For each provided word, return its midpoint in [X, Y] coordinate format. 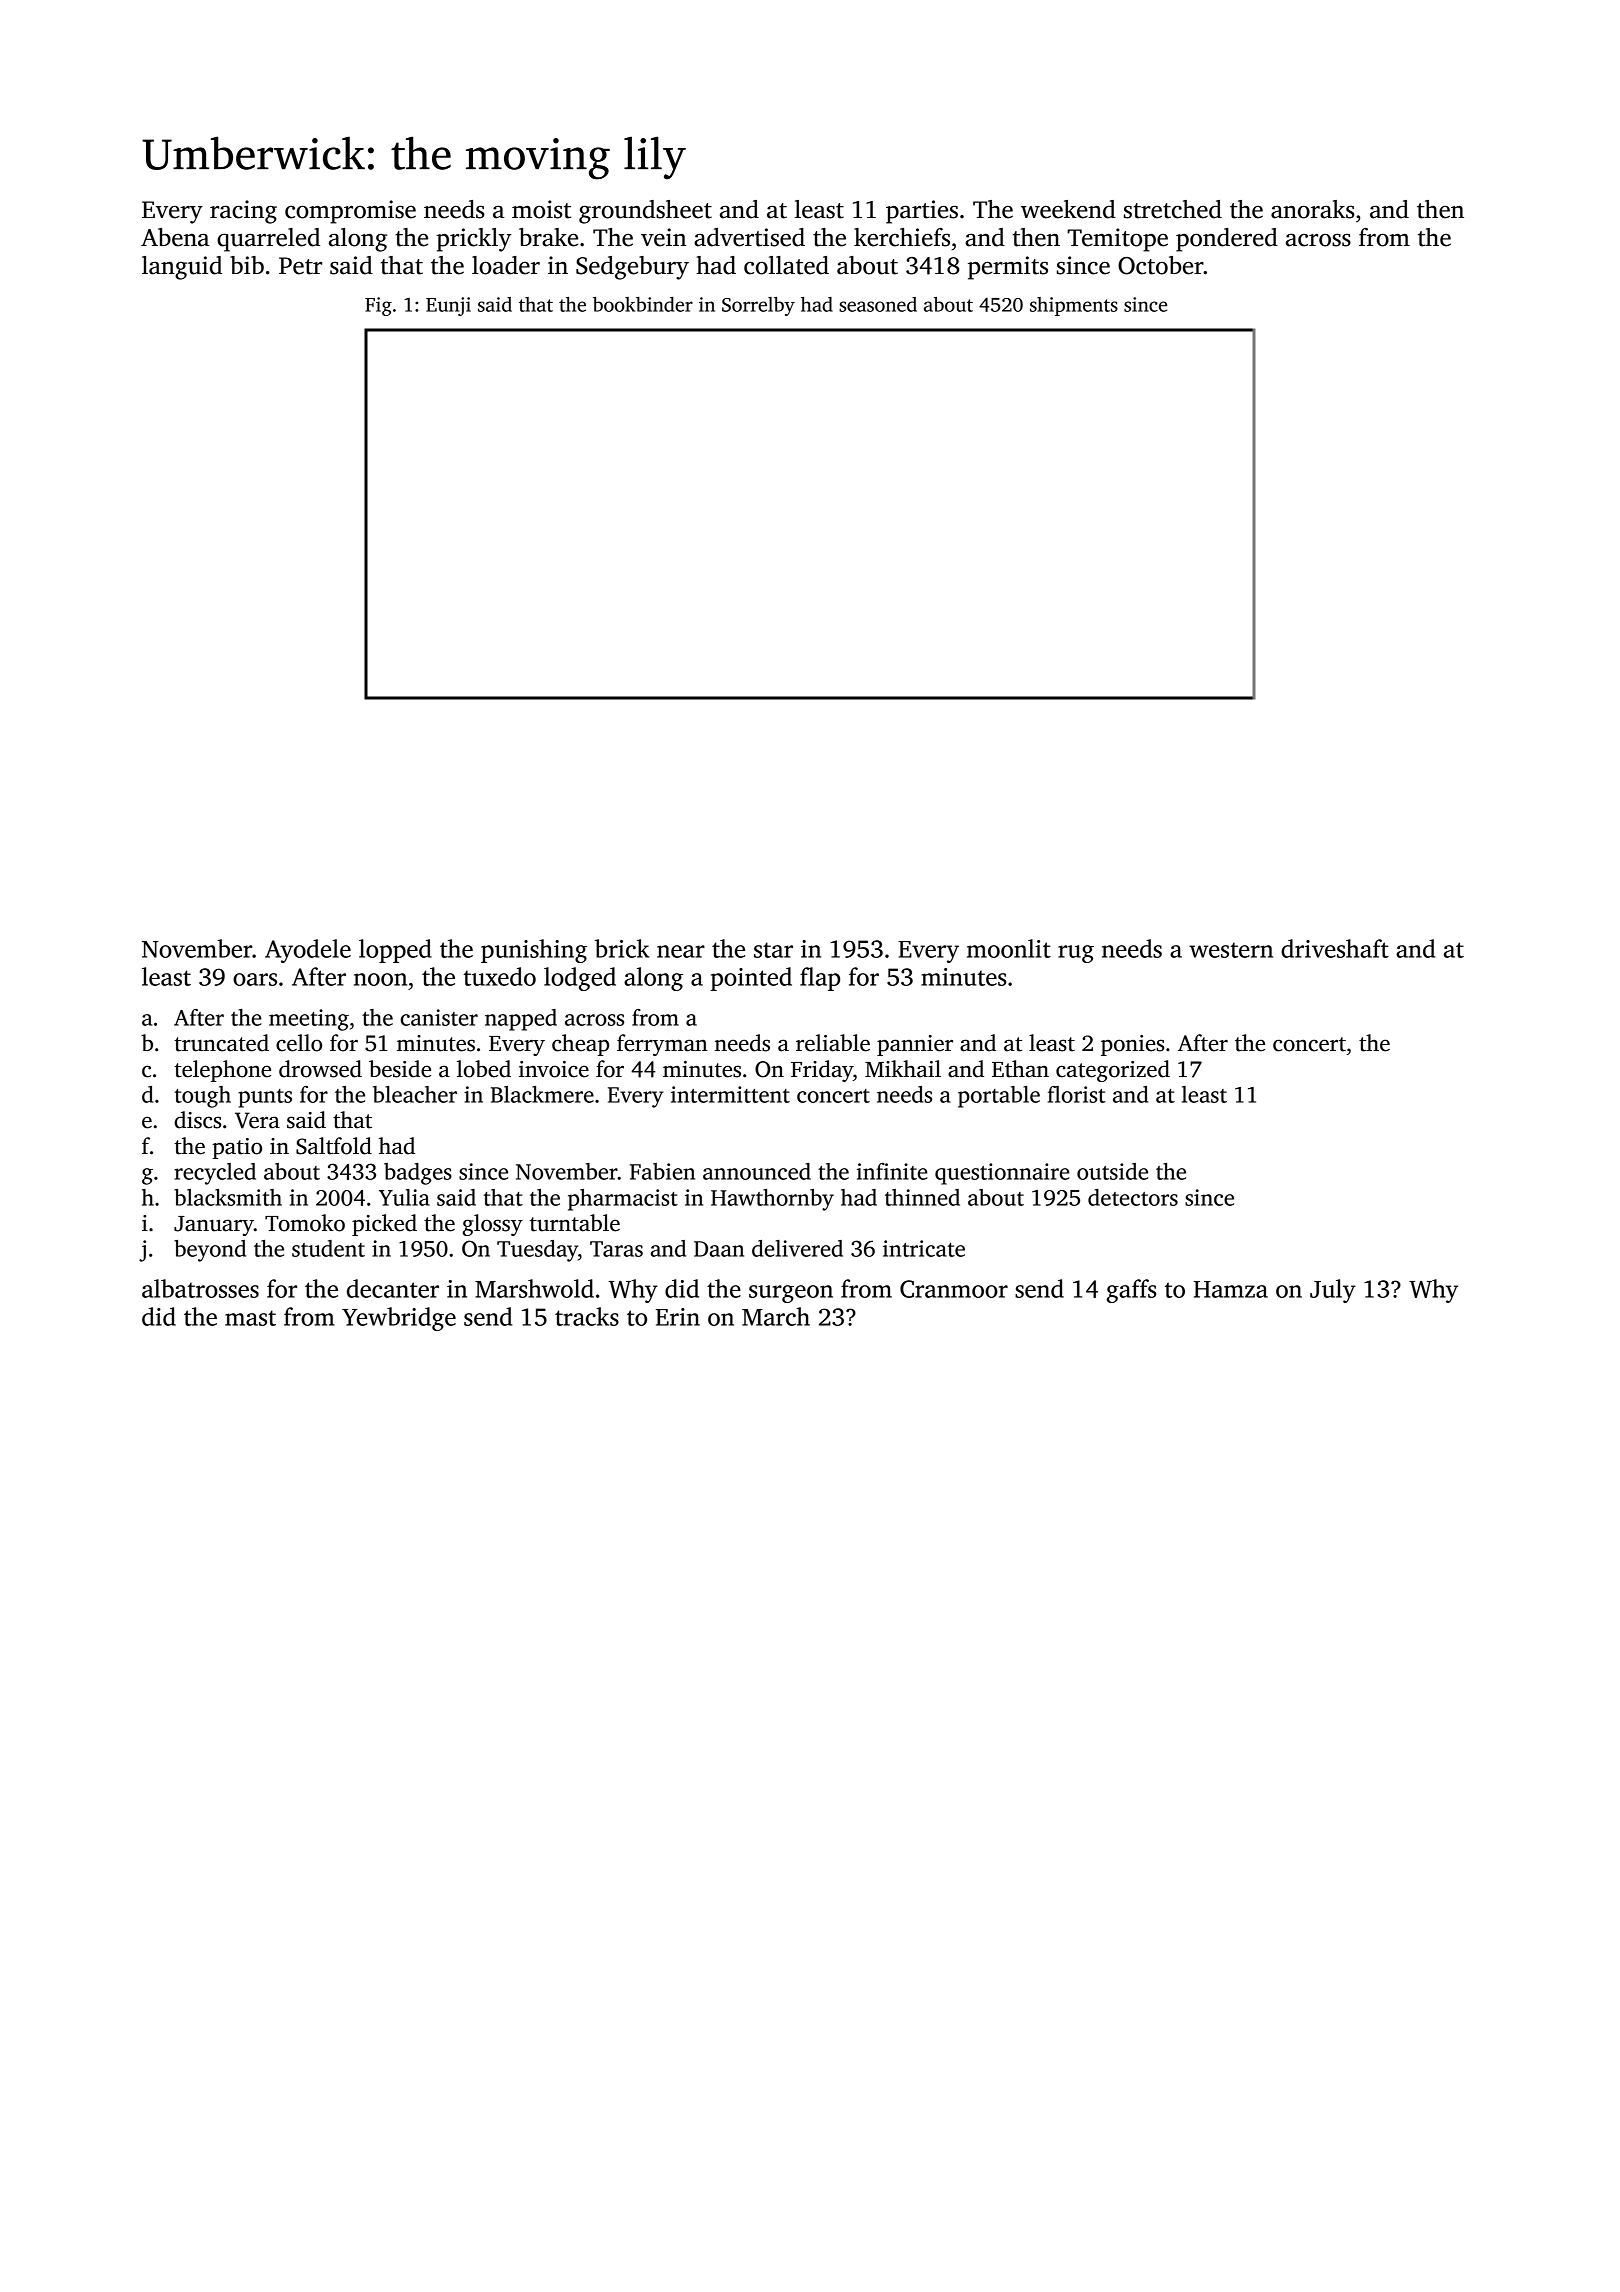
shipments [1074, 306]
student [328, 1248]
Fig [378, 306]
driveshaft [1335, 948]
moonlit [1009, 948]
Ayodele [308, 951]
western [1231, 950]
